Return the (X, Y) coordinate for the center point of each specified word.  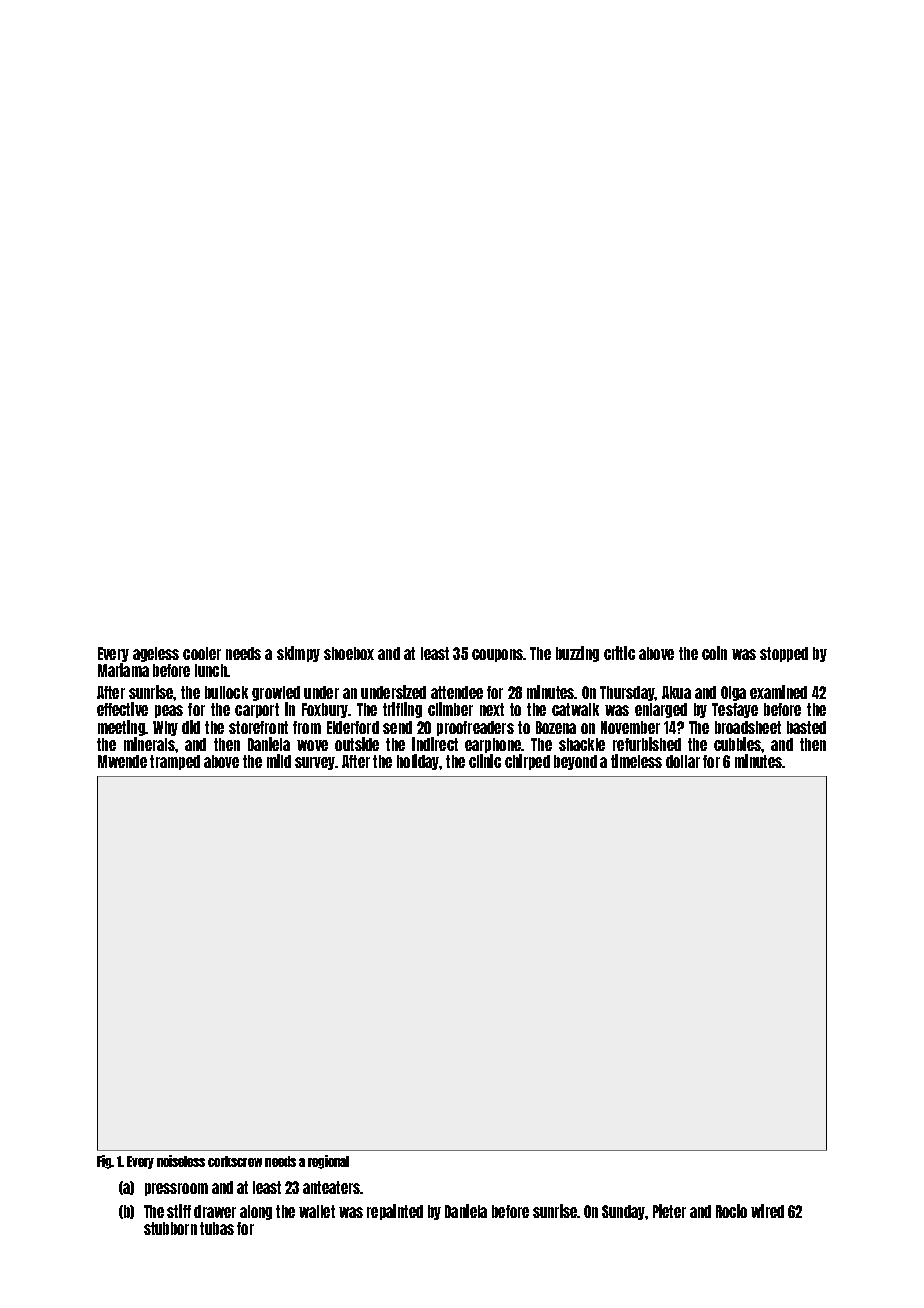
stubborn (170, 1228)
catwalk (575, 709)
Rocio (731, 1211)
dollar (683, 761)
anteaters (331, 1187)
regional (328, 1162)
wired (767, 1211)
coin (714, 653)
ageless (156, 654)
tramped (175, 762)
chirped (527, 762)
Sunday (623, 1212)
